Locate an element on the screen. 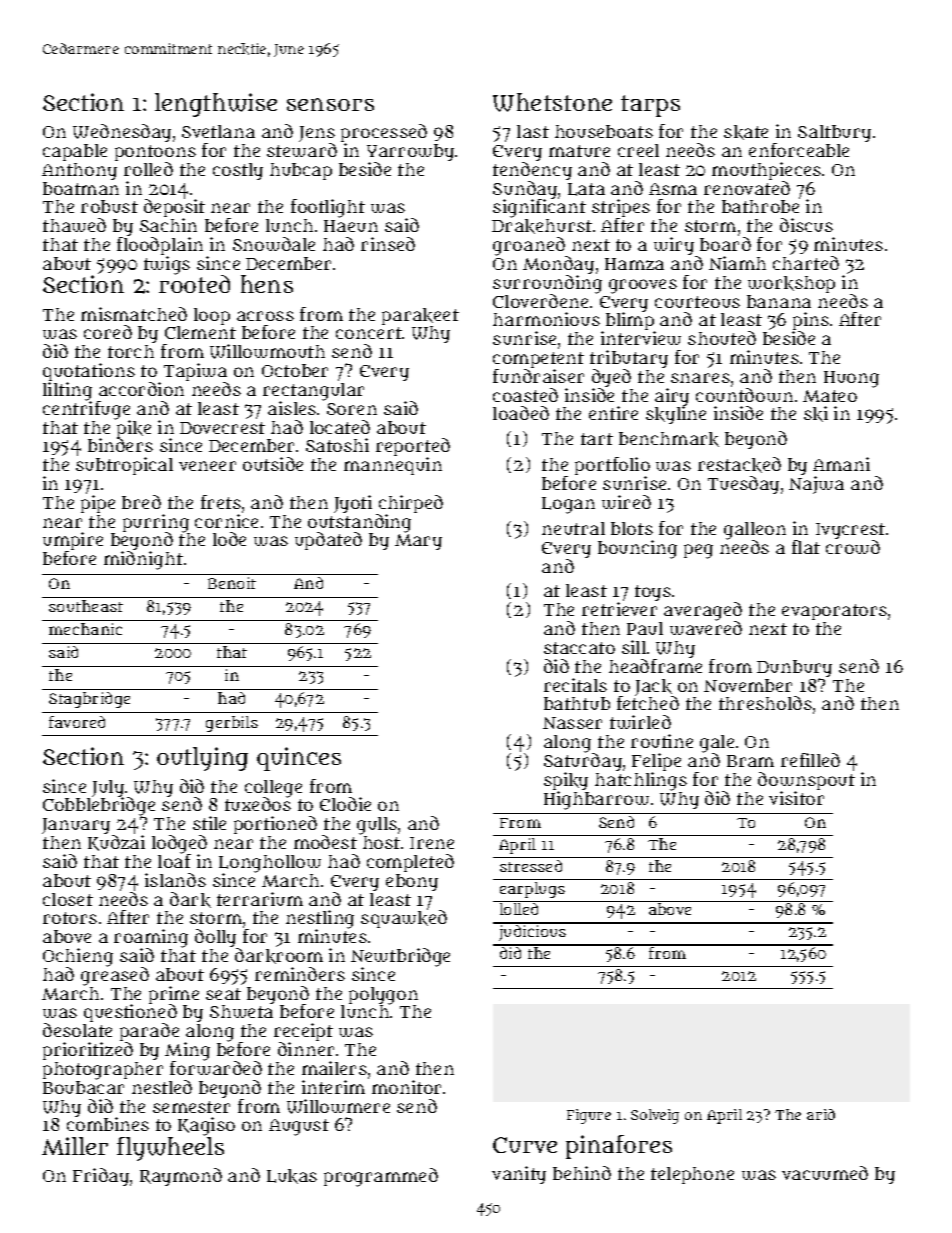  charted is located at coordinates (806, 263).
